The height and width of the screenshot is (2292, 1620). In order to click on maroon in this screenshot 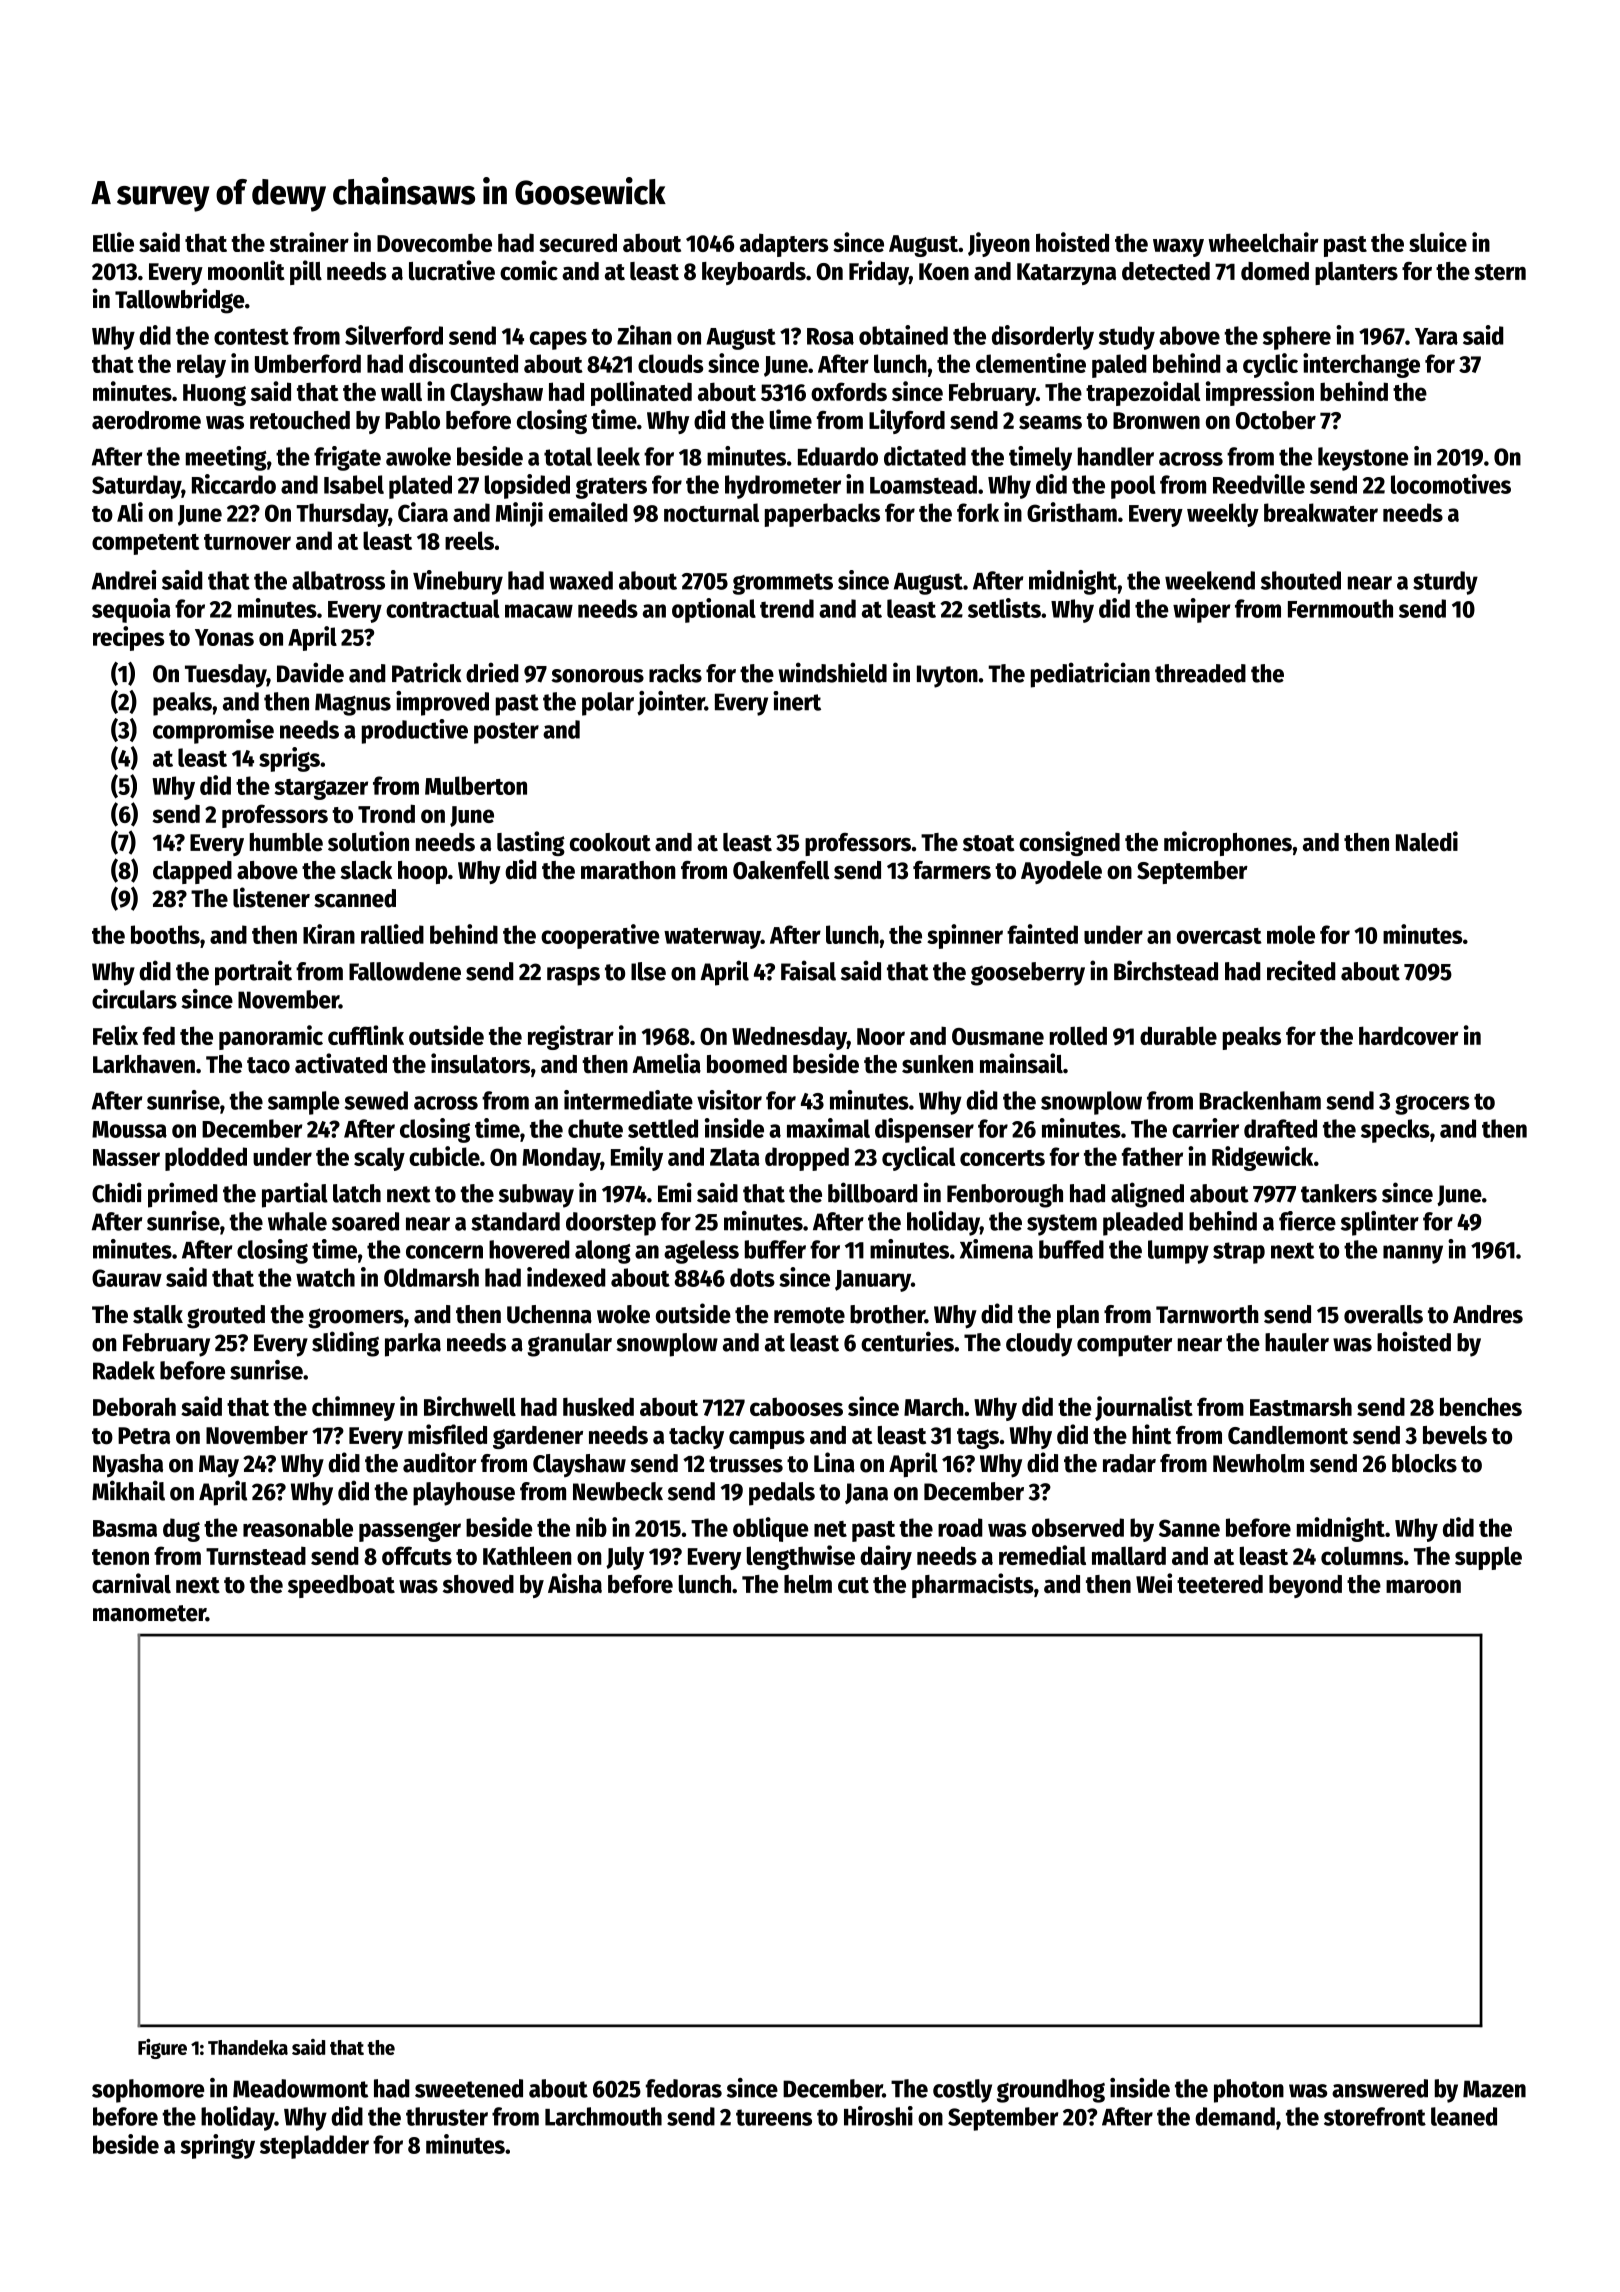, I will do `click(1423, 1587)`.
